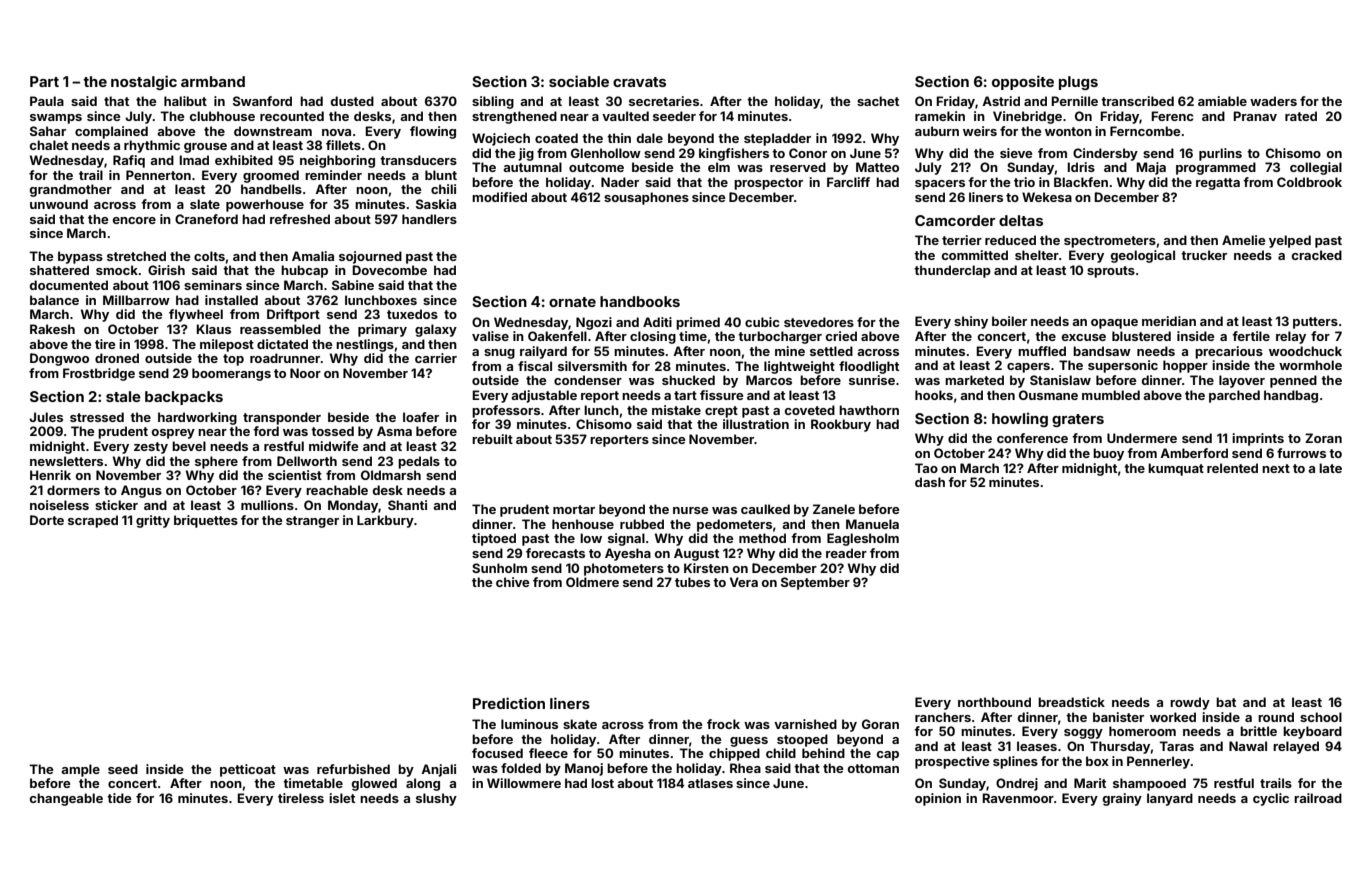 The width and height of the screenshot is (1372, 887). I want to click on plugs, so click(1078, 83).
